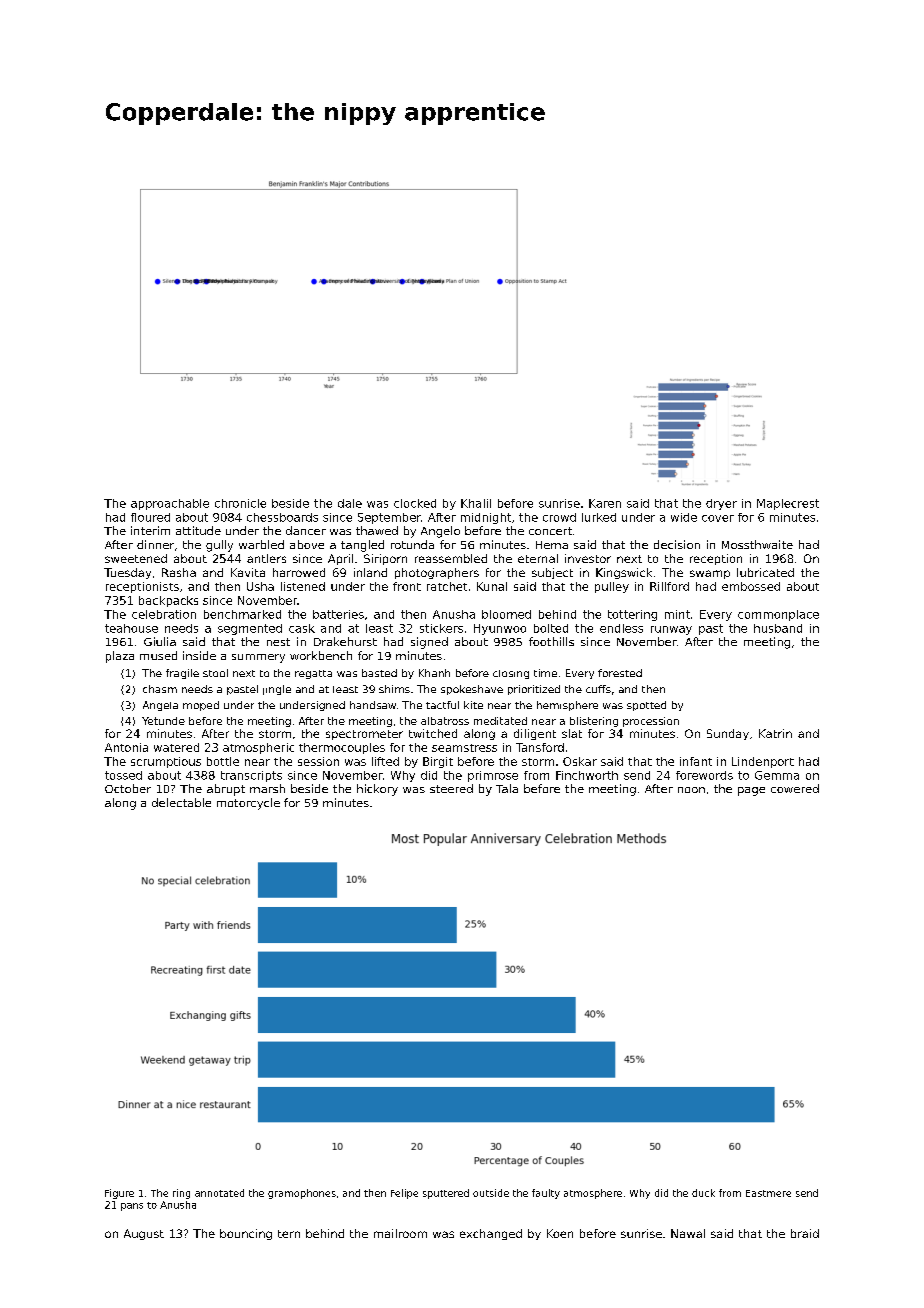 This image has height=1308, width=924. What do you see at coordinates (775, 733) in the image?
I see `Katrin` at bounding box center [775, 733].
